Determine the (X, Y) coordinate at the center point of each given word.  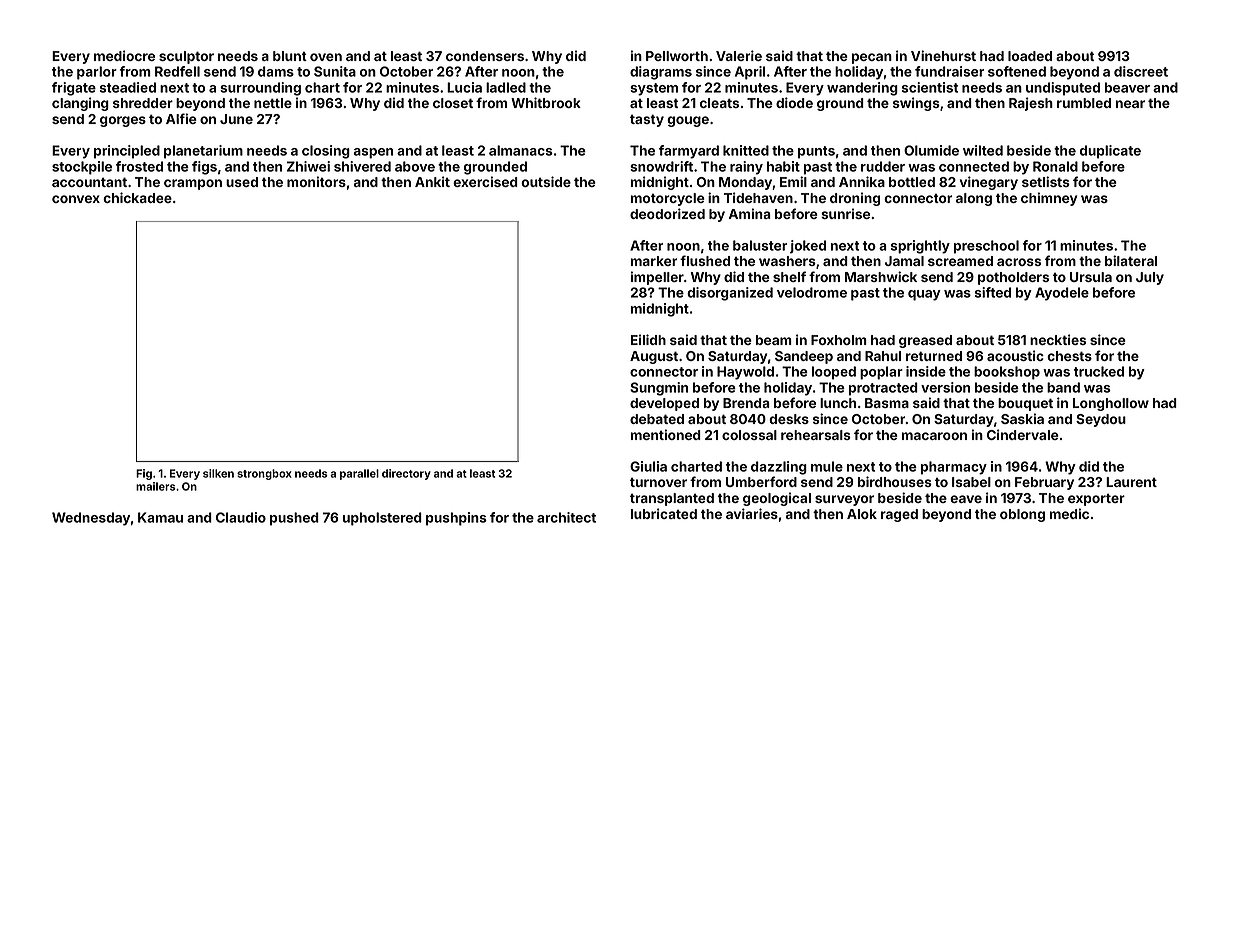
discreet (1141, 71)
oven (326, 57)
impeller (657, 278)
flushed (705, 260)
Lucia (464, 87)
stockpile (82, 168)
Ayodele (1062, 294)
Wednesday (91, 519)
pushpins (456, 519)
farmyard (689, 152)
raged (899, 515)
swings (916, 104)
